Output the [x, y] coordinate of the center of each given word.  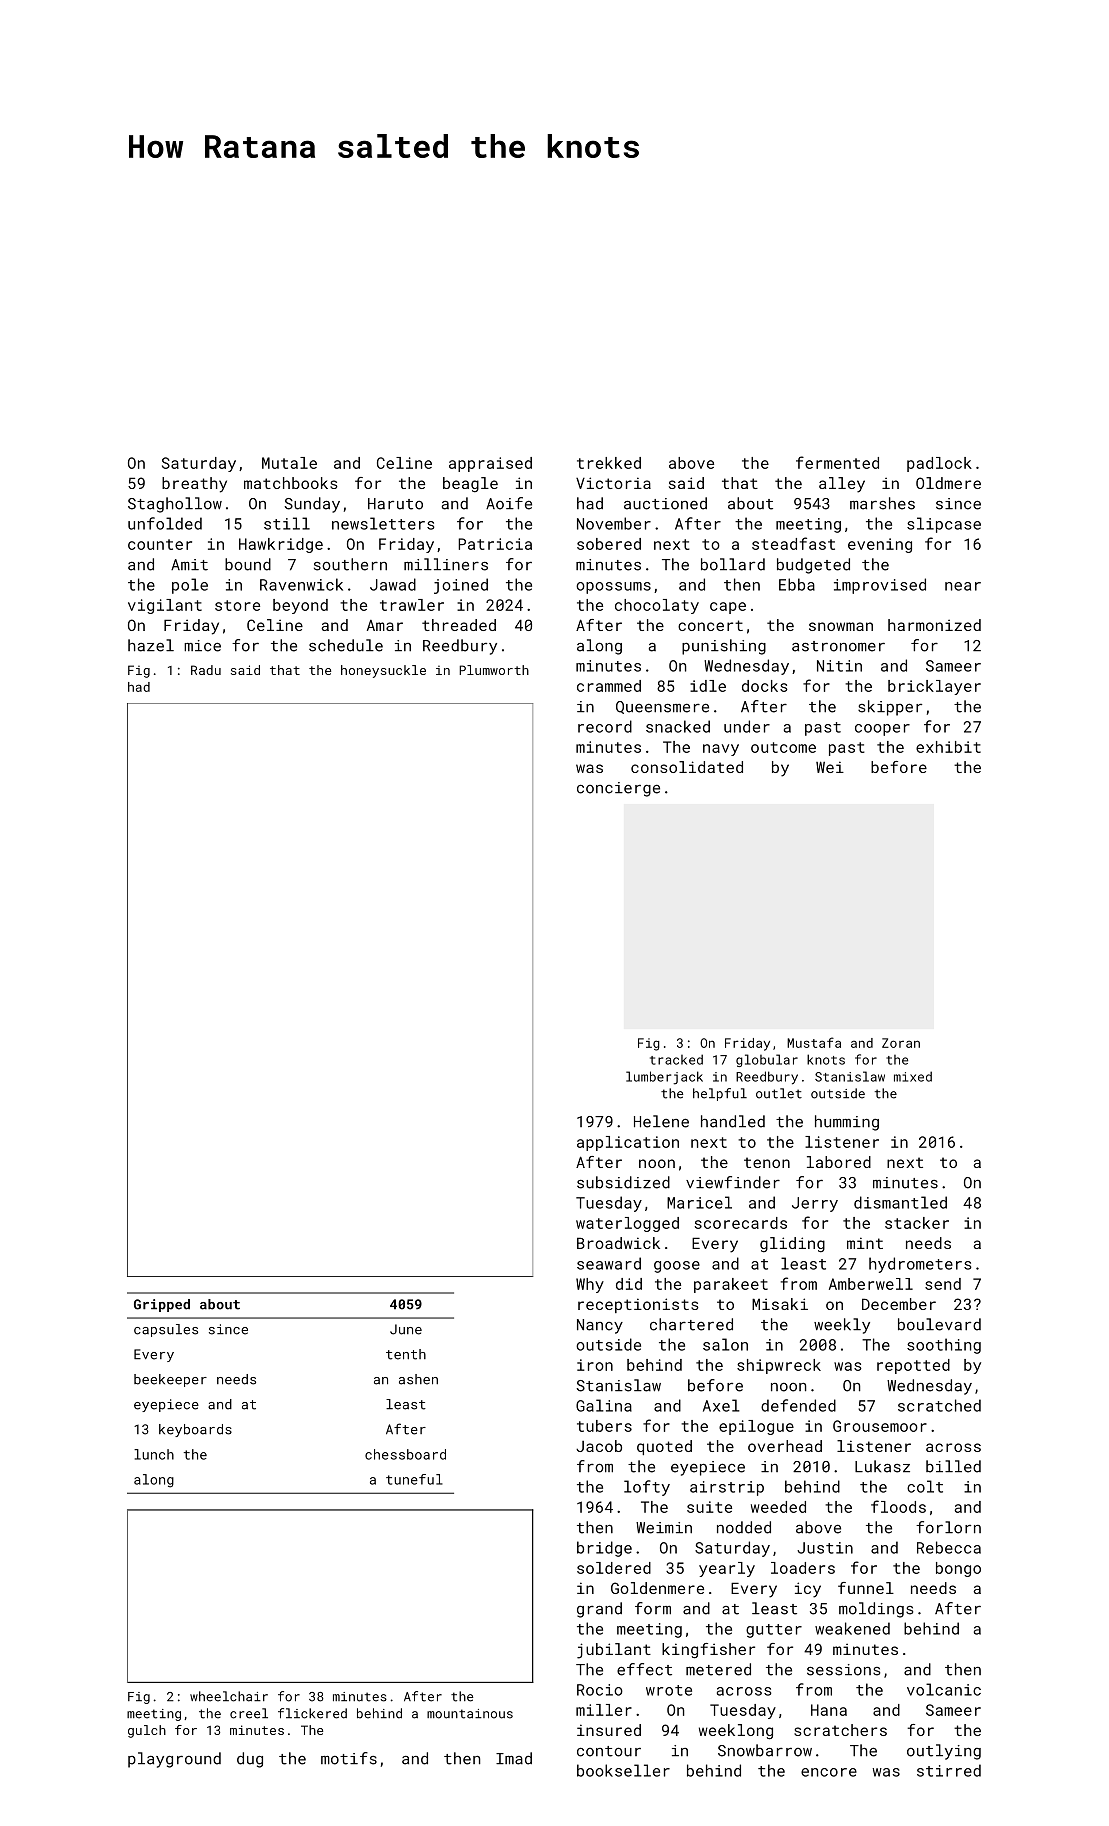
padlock [939, 464]
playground [174, 1760]
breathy [194, 485]
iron [595, 1365]
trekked [609, 463]
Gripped [162, 1305]
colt [925, 1486]
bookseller [623, 1770]
